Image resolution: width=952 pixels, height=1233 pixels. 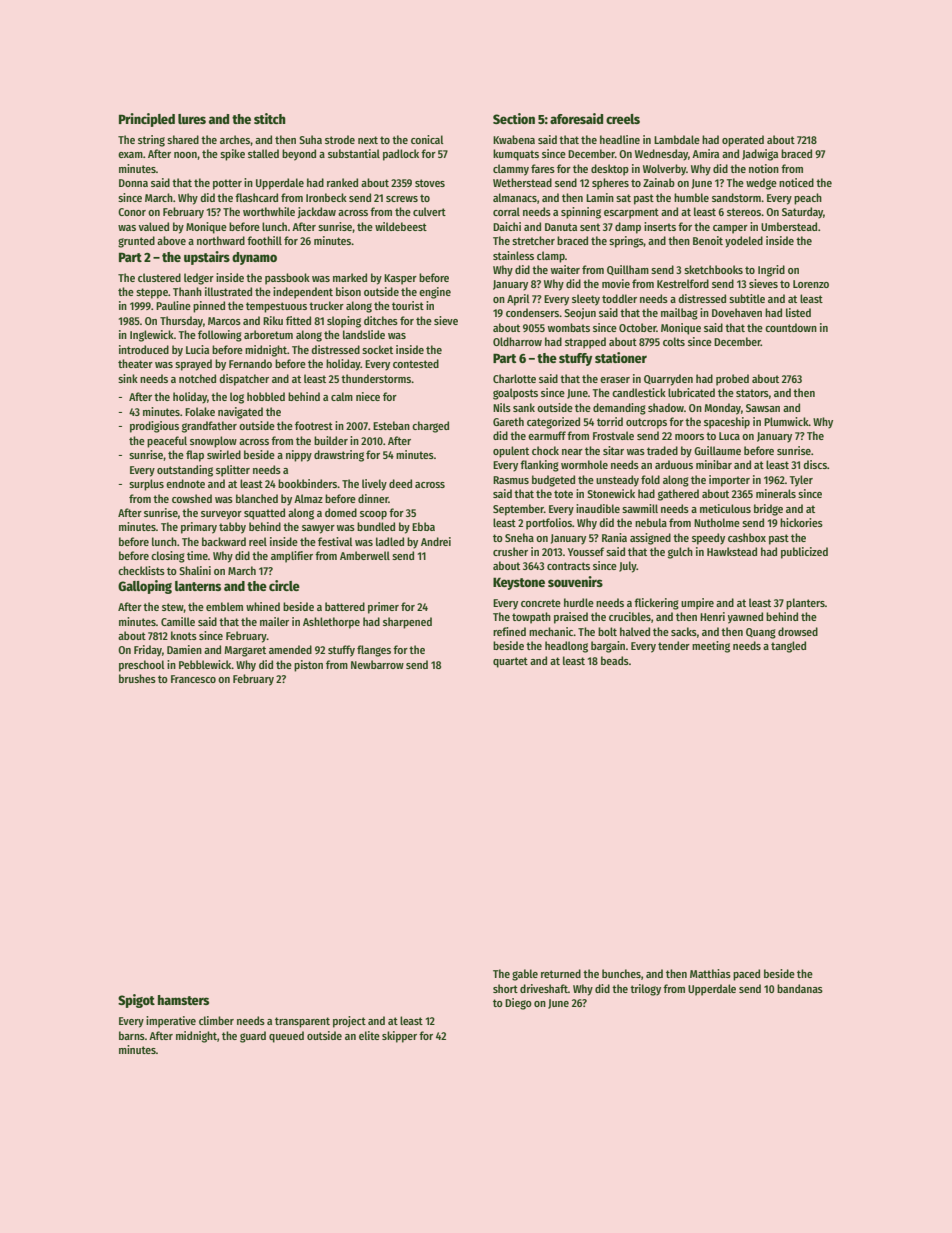 What do you see at coordinates (368, 140) in the document?
I see `next` at bounding box center [368, 140].
